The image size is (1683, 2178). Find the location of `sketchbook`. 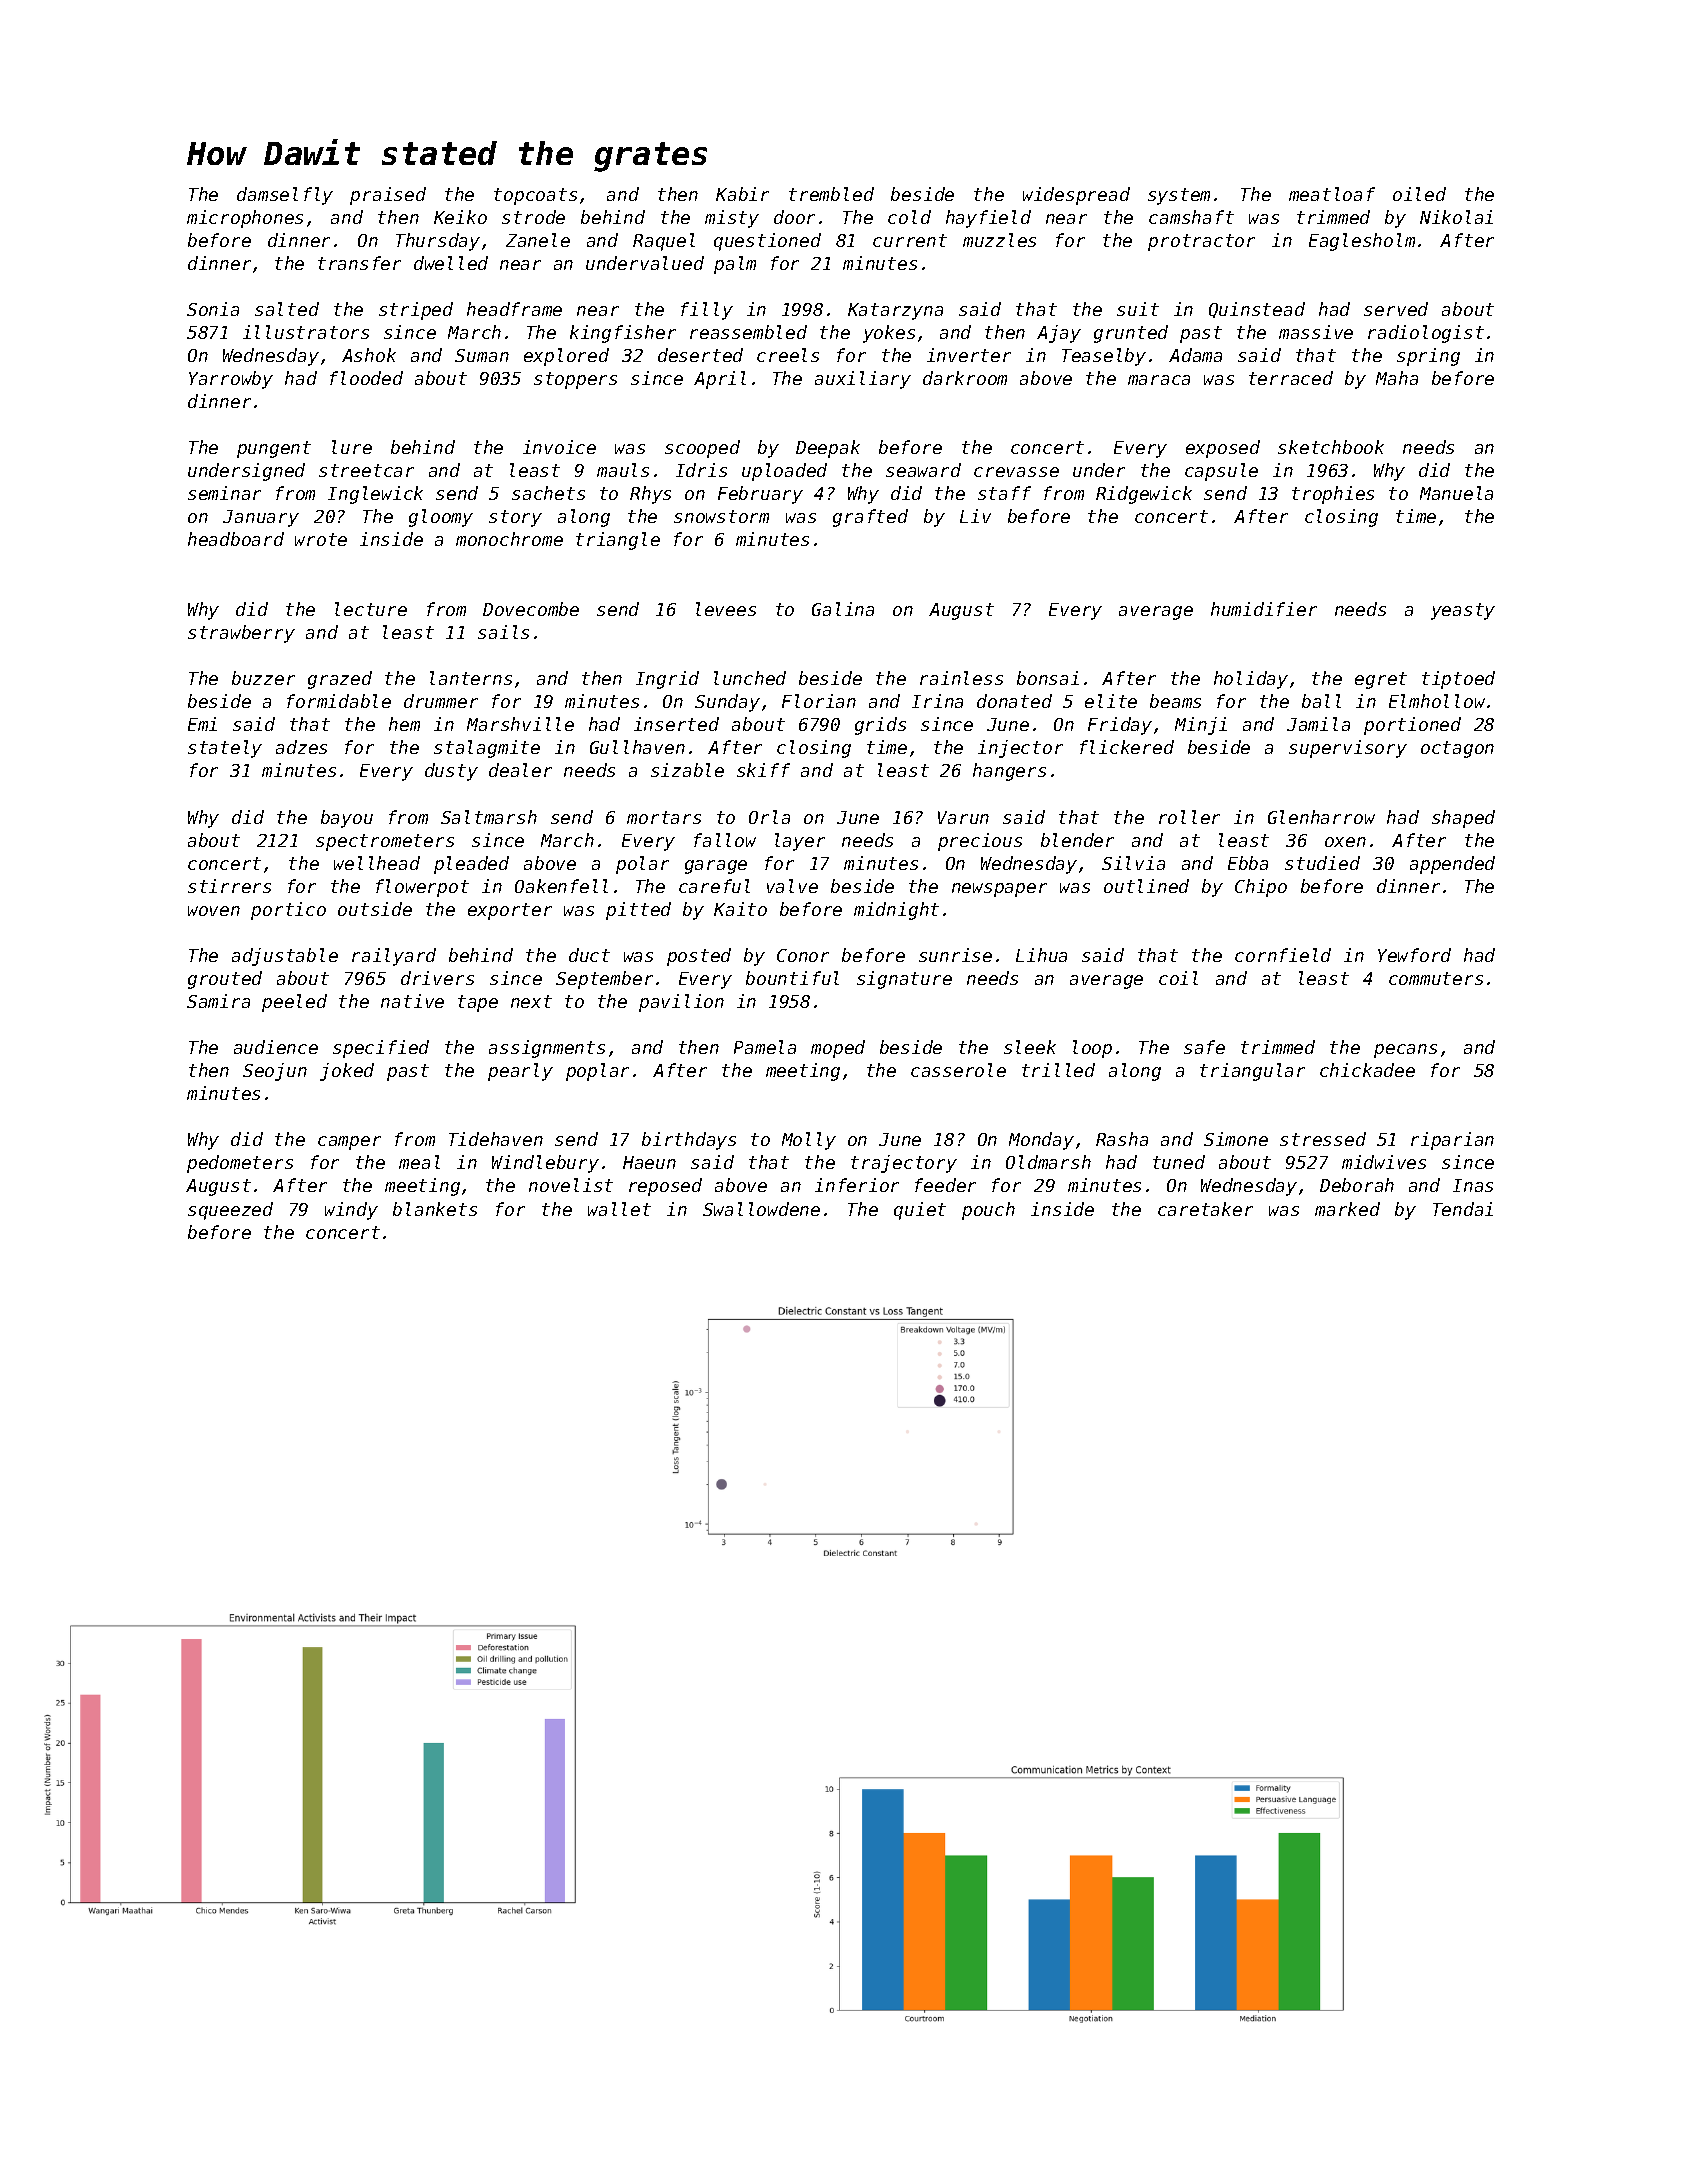

sketchbook is located at coordinates (1331, 447).
